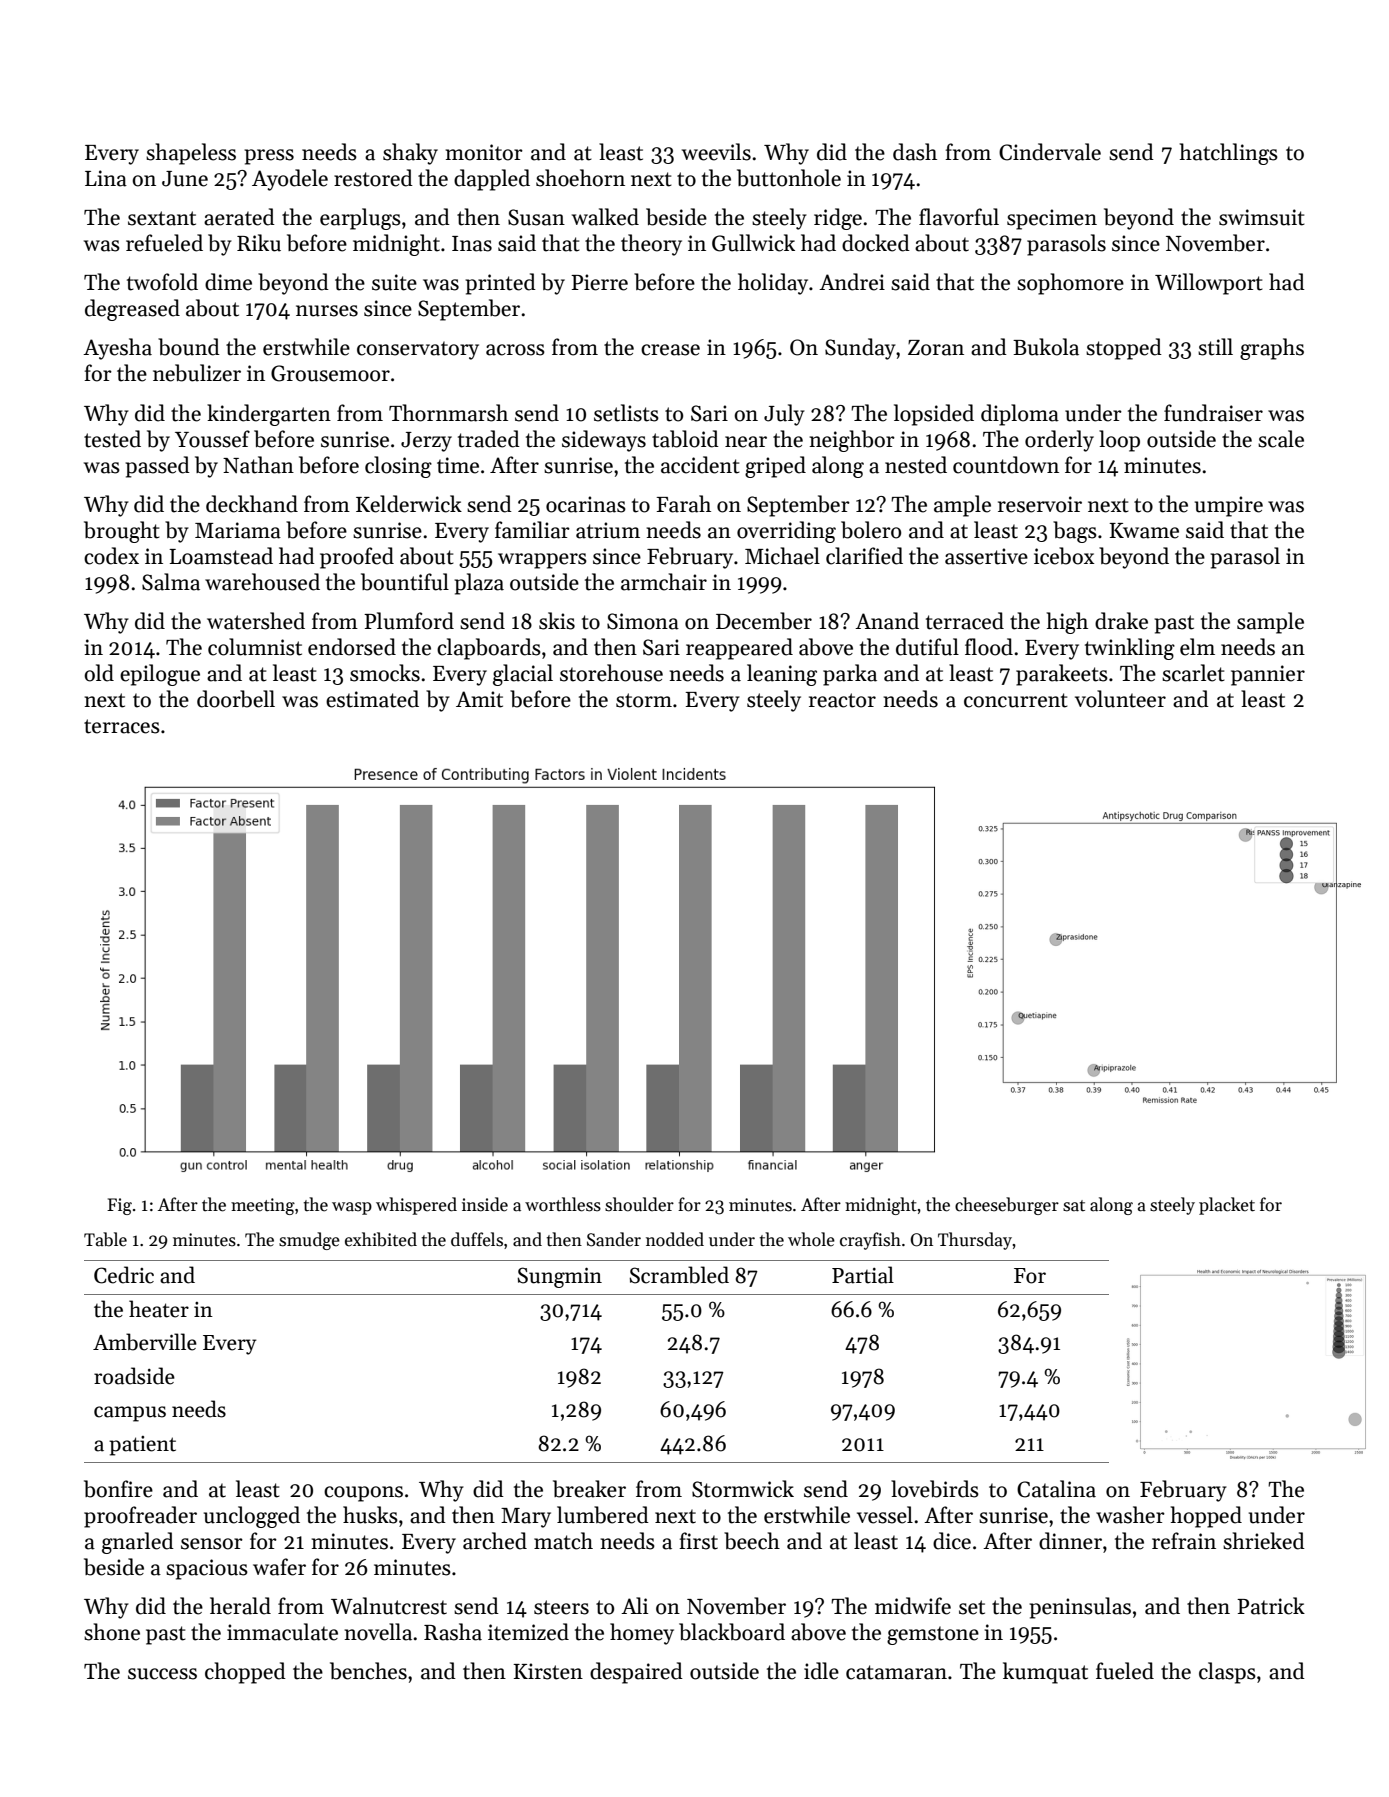  I want to click on drake, so click(1121, 621).
